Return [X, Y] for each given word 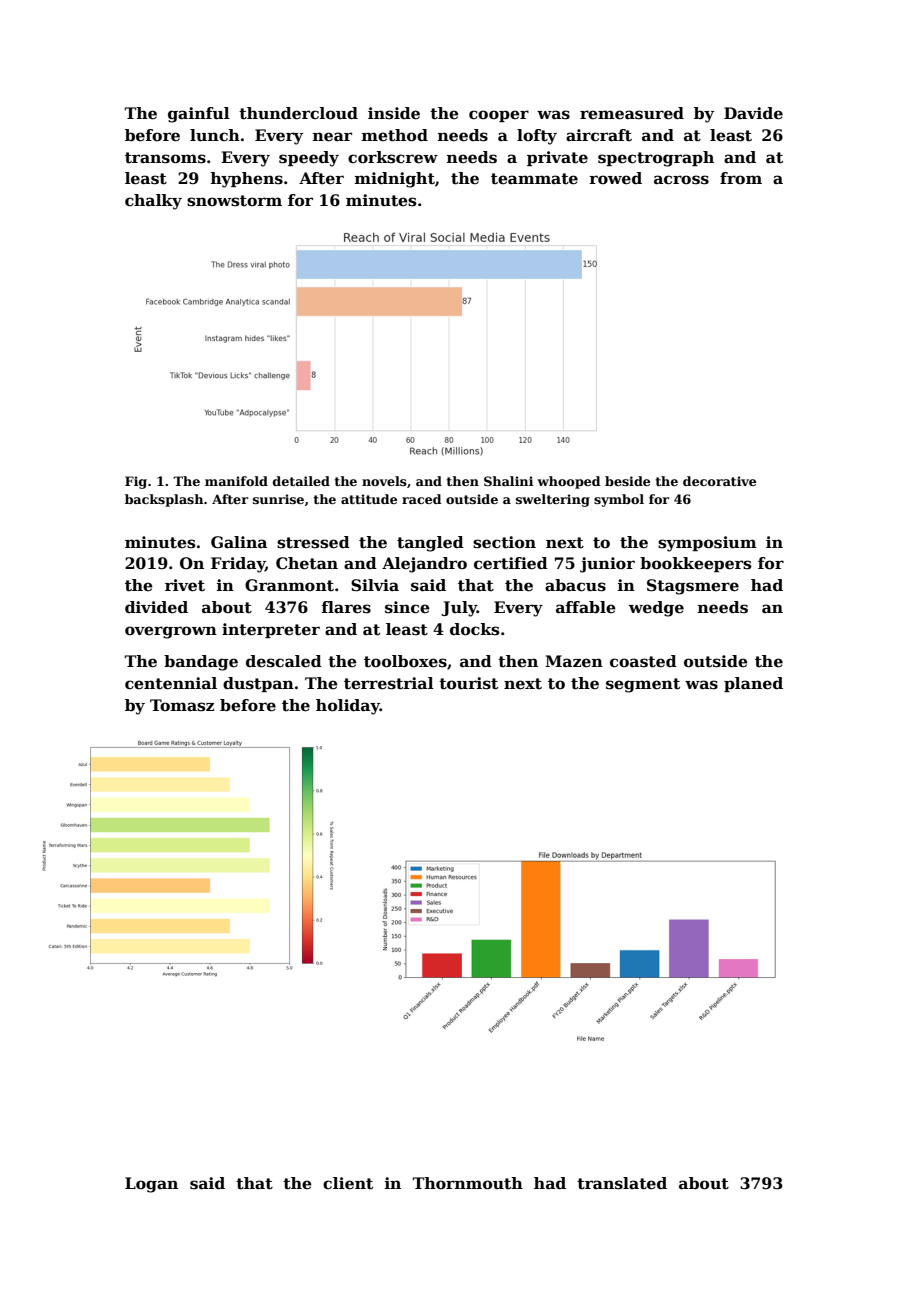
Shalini [508, 481]
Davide [753, 113]
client [348, 1183]
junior [607, 565]
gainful [199, 115]
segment [643, 685]
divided [156, 607]
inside [394, 113]
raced [421, 499]
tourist [468, 683]
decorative [719, 481]
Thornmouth [467, 1183]
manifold [236, 481]
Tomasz [182, 705]
